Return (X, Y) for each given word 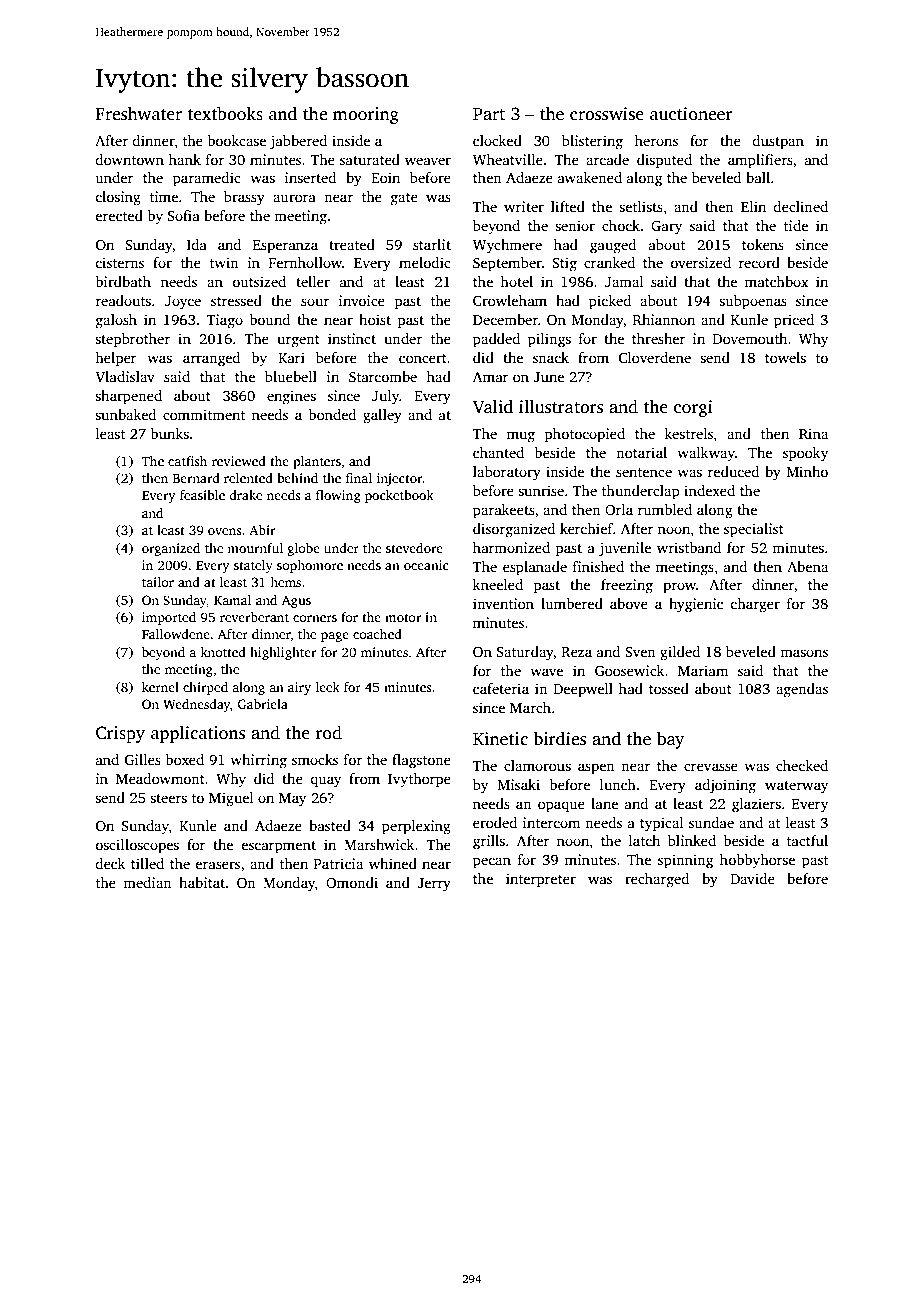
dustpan (778, 142)
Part (489, 114)
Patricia (338, 863)
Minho (807, 471)
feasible (202, 495)
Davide (752, 878)
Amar (491, 377)
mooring (366, 115)
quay (326, 782)
